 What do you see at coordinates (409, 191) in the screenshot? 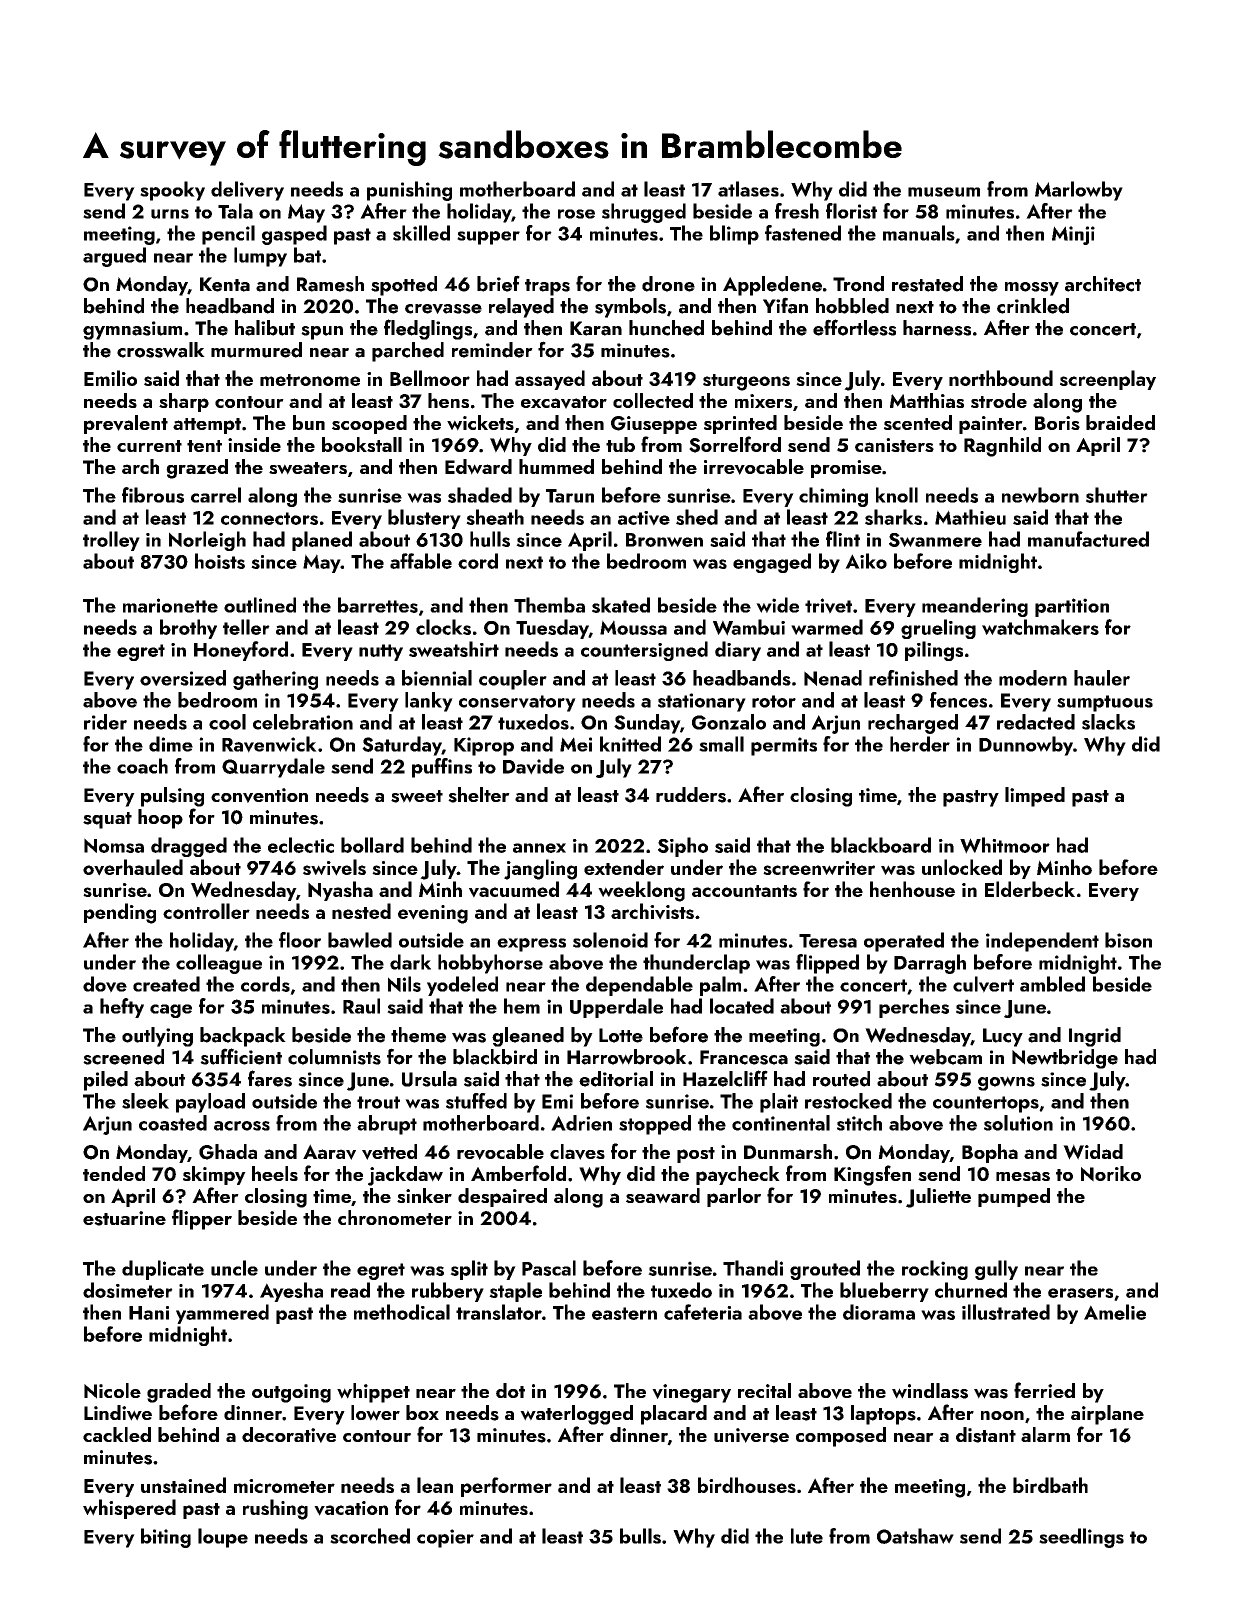
I see `punishing` at bounding box center [409, 191].
